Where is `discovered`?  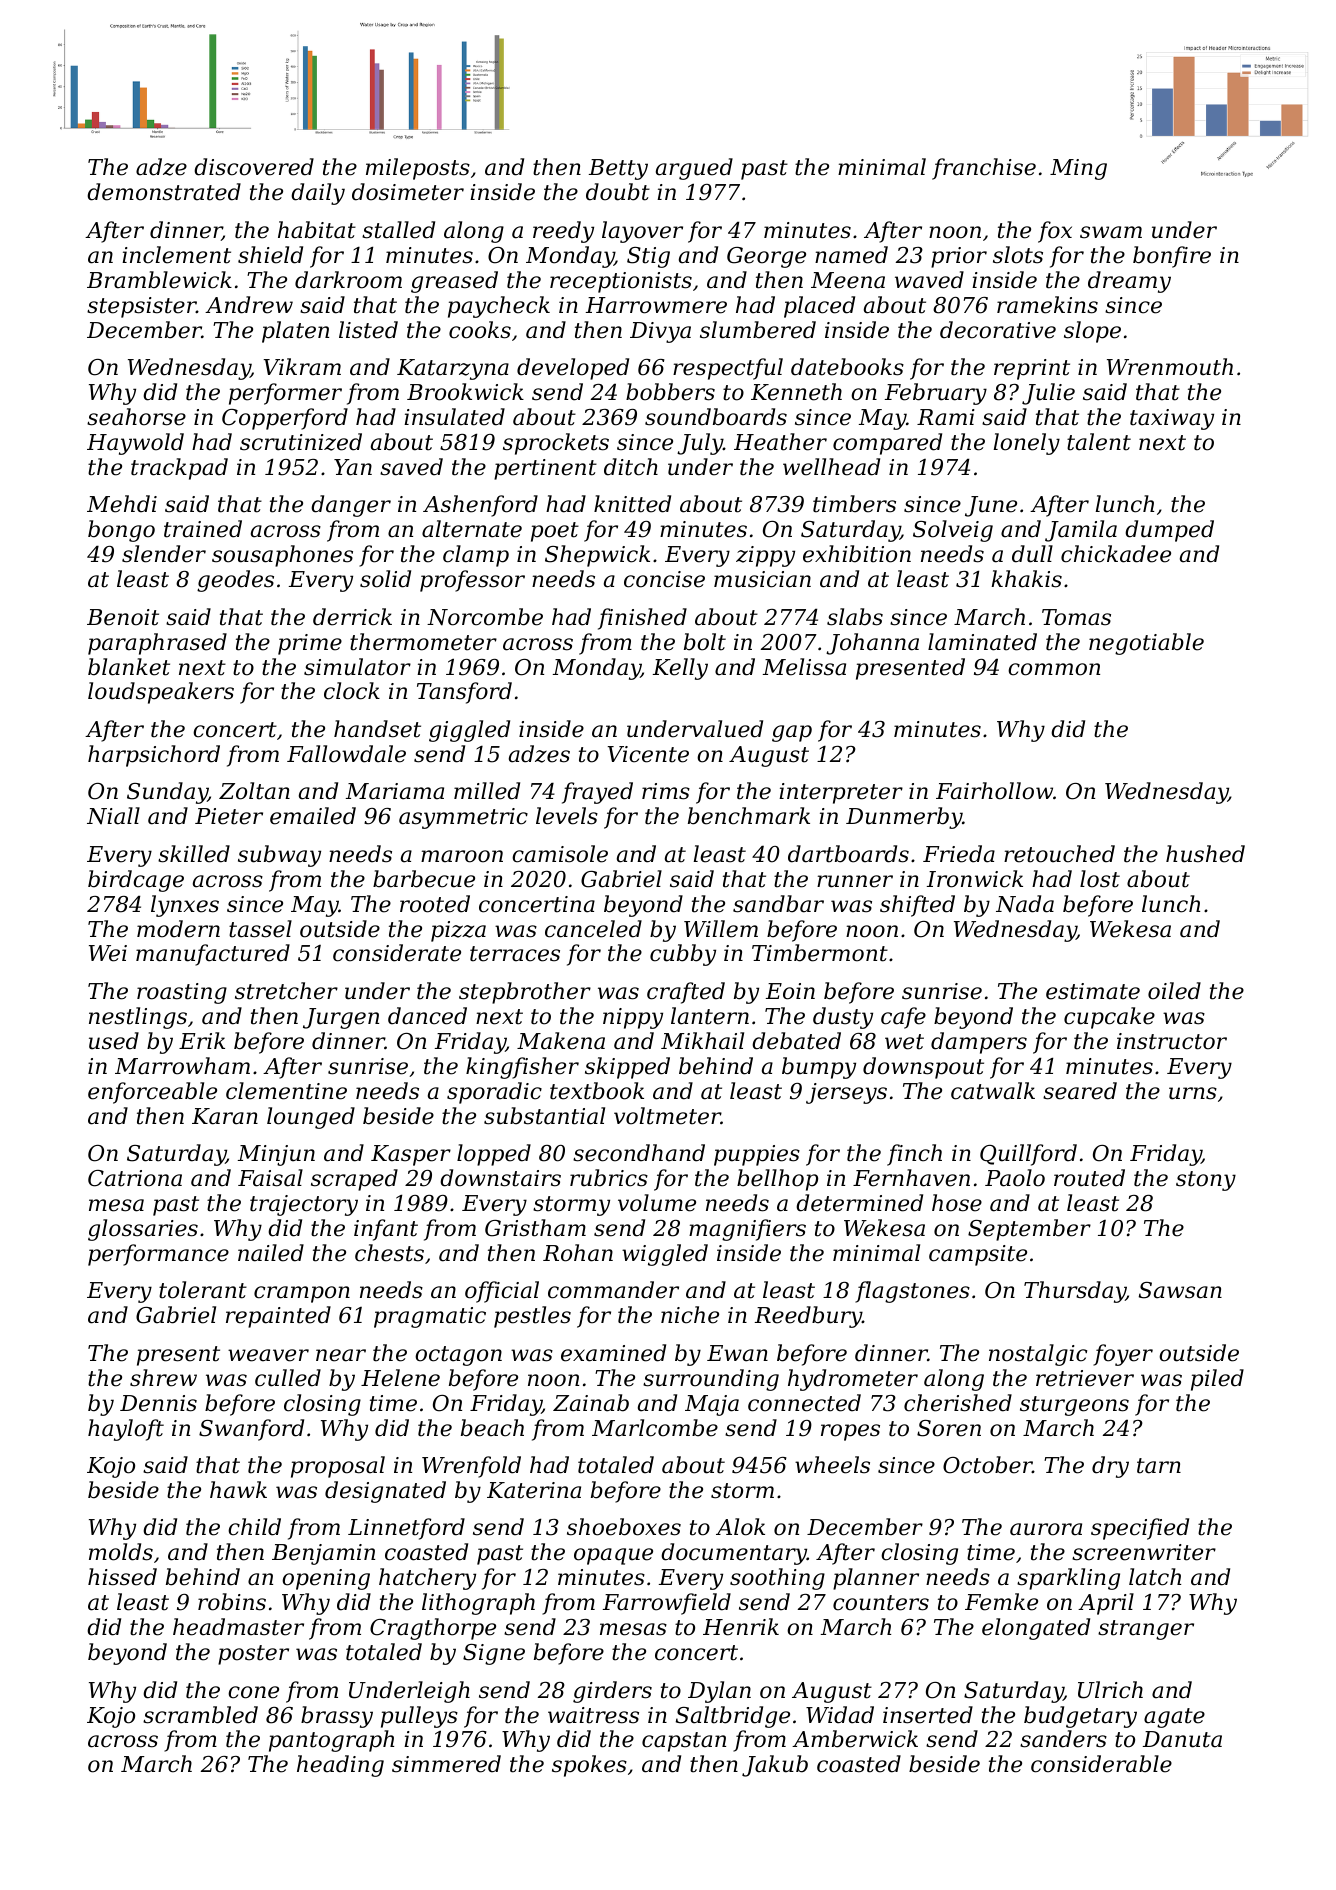 discovered is located at coordinates (254, 167).
